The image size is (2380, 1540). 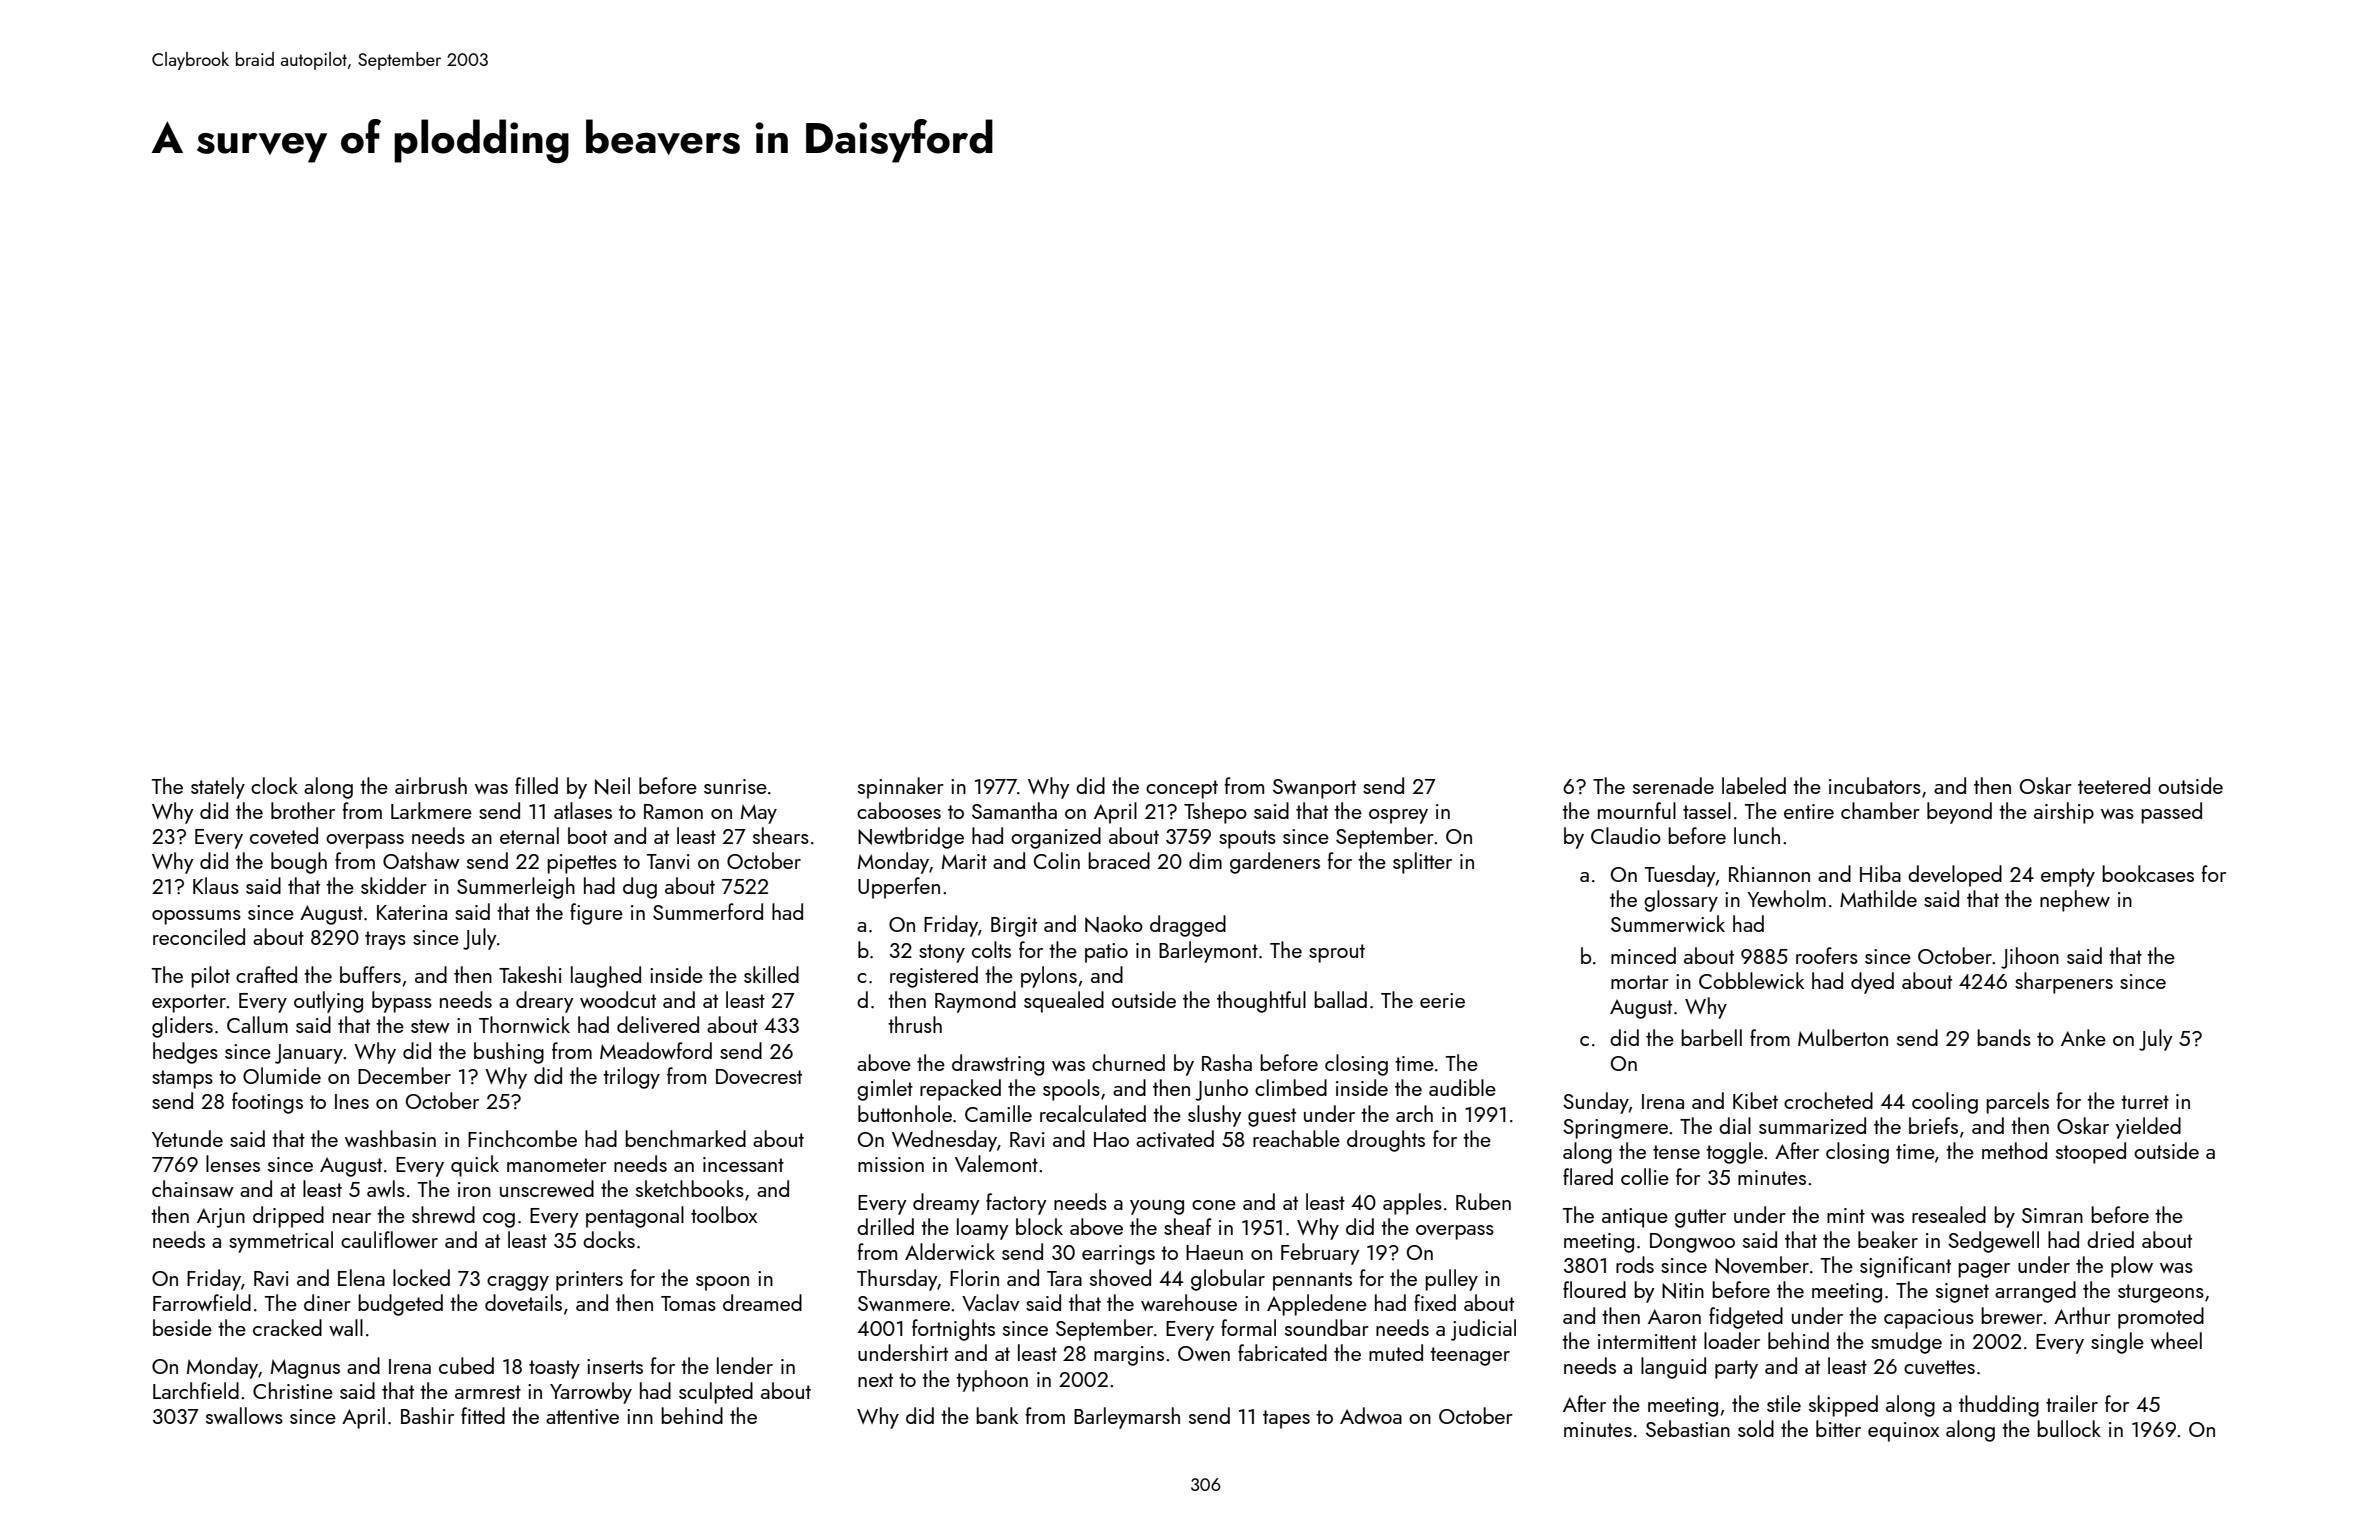 I want to click on Ruben, so click(x=1483, y=1201).
